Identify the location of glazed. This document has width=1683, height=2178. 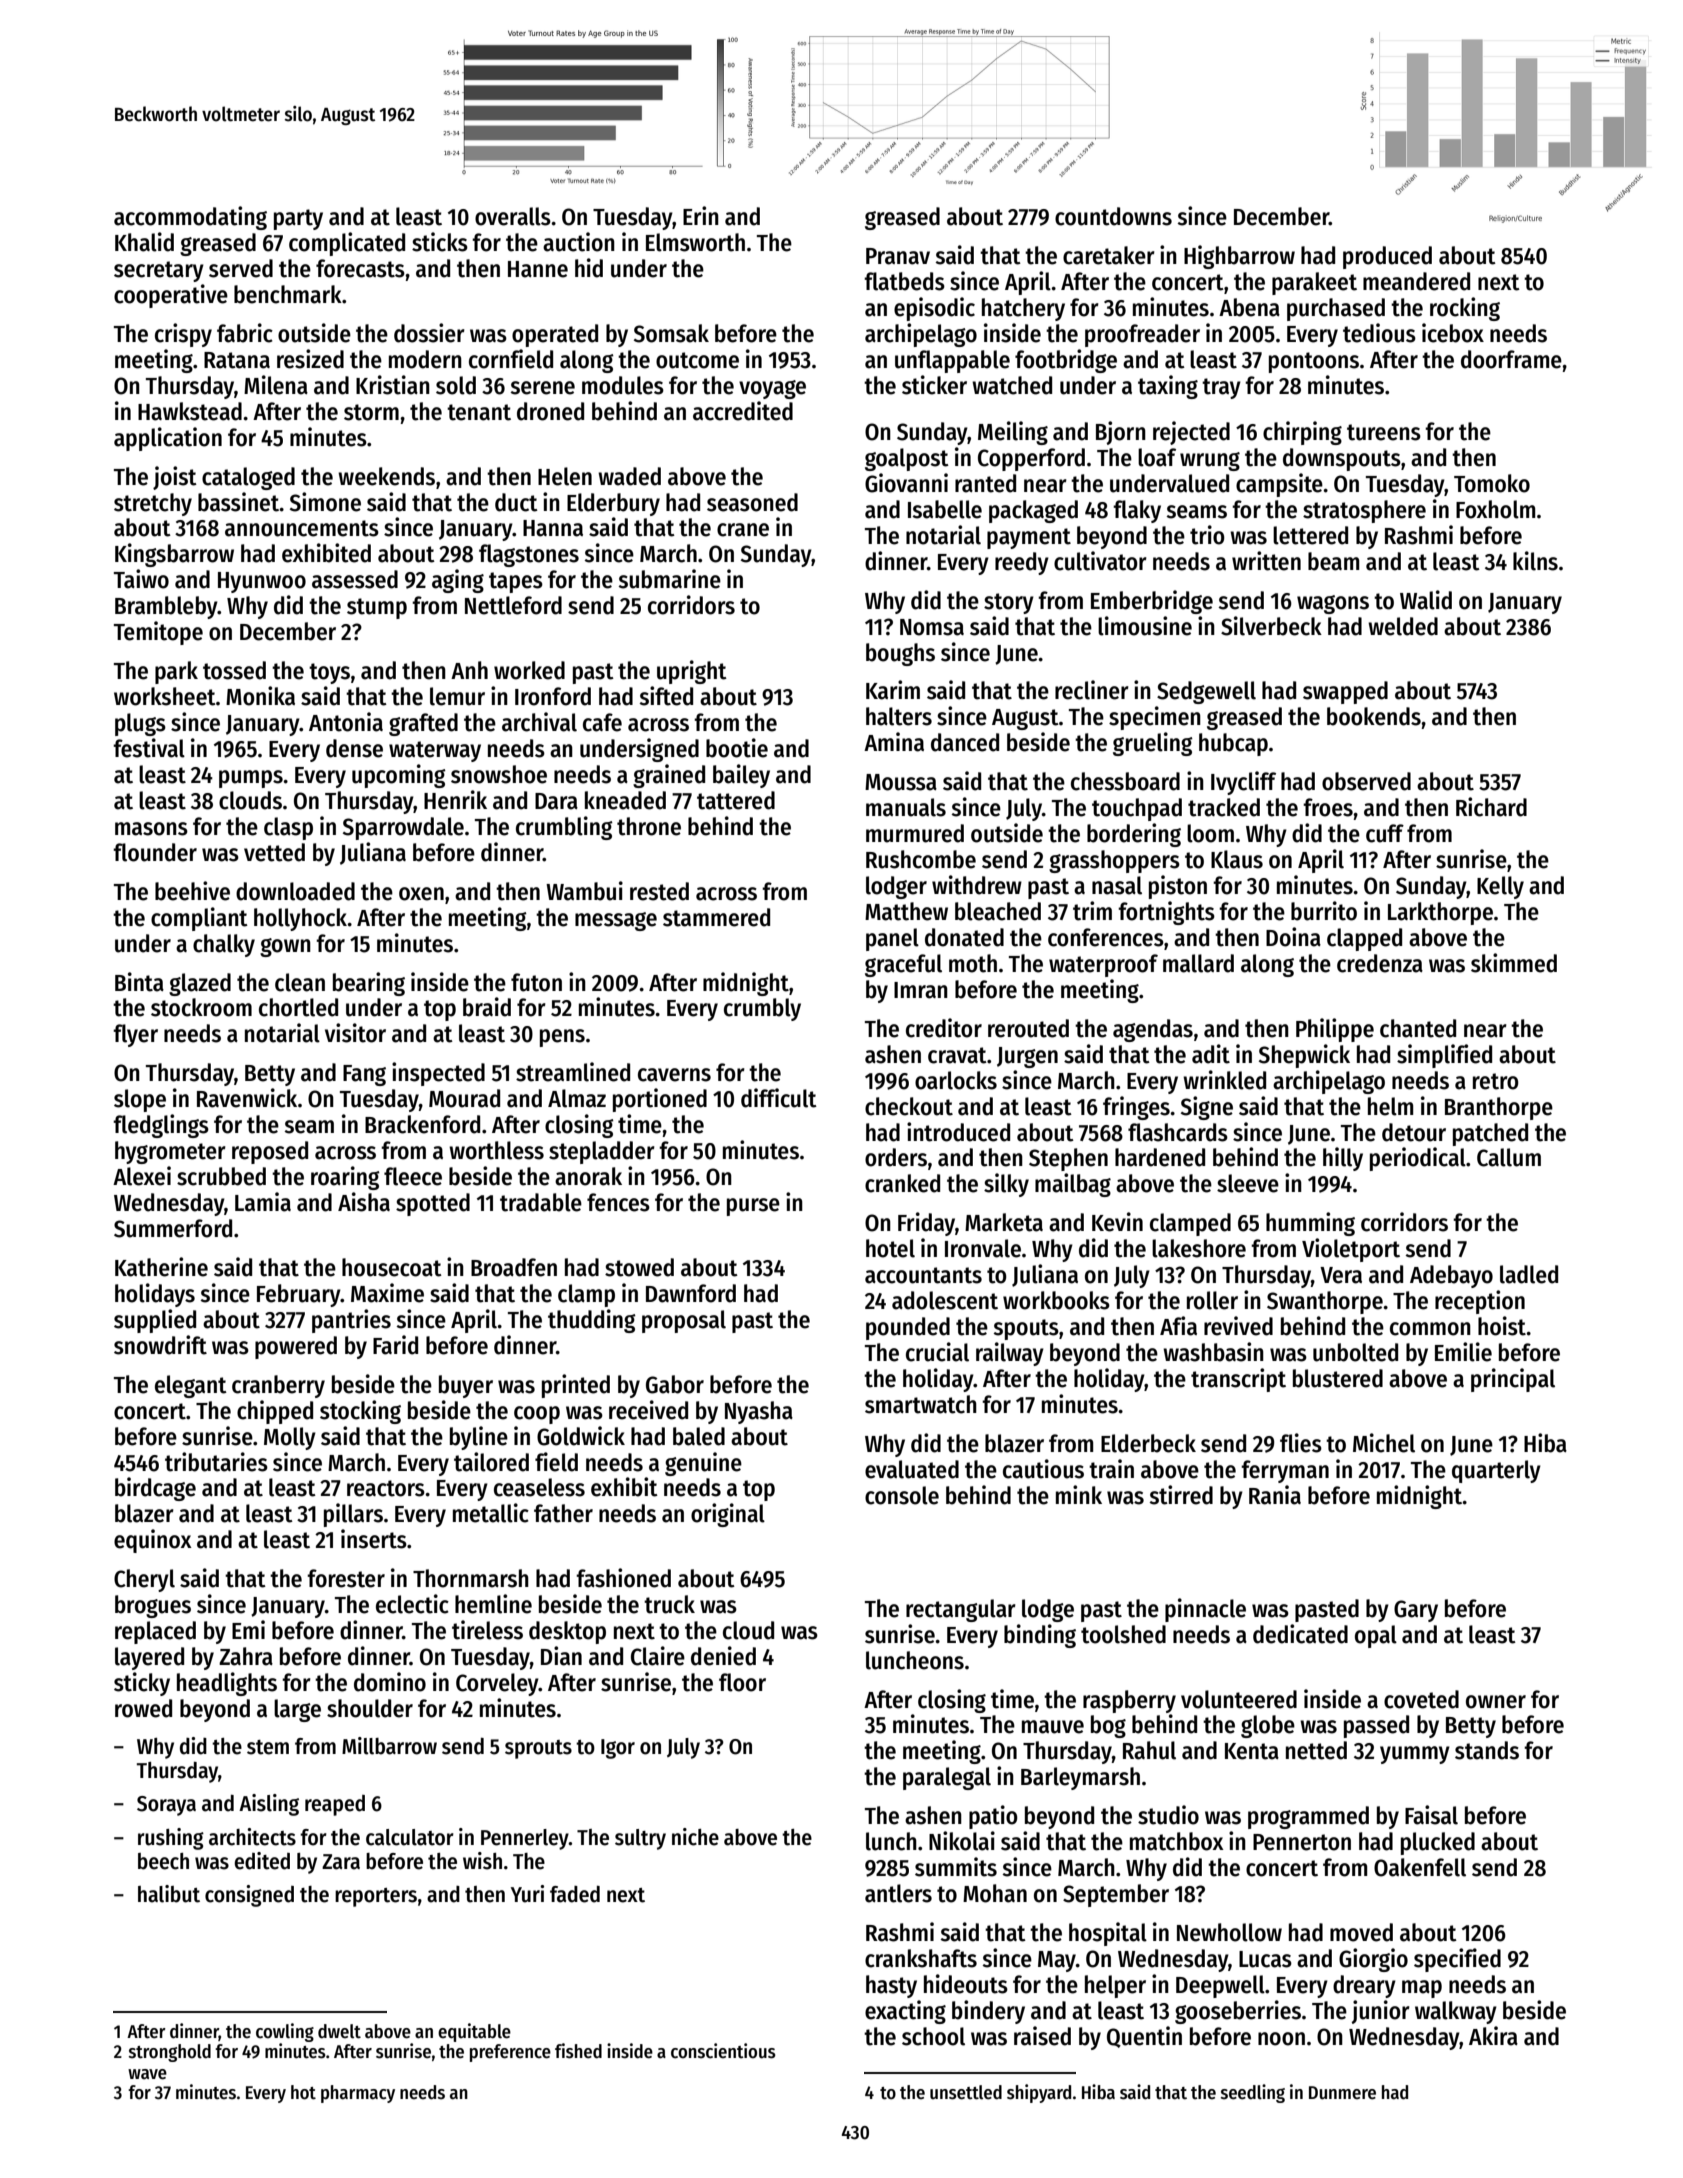
(200, 984).
